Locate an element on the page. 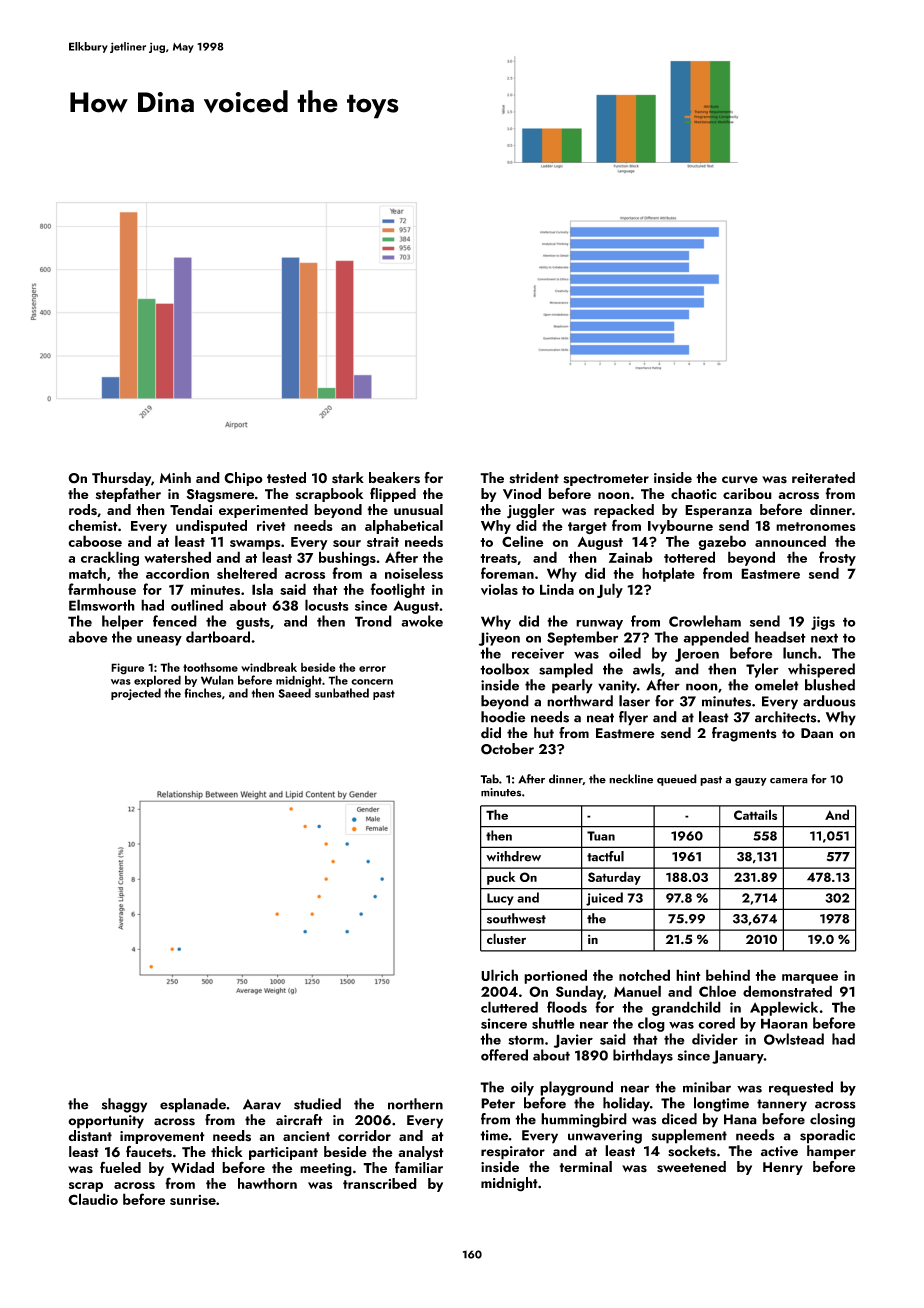  notched is located at coordinates (644, 975).
